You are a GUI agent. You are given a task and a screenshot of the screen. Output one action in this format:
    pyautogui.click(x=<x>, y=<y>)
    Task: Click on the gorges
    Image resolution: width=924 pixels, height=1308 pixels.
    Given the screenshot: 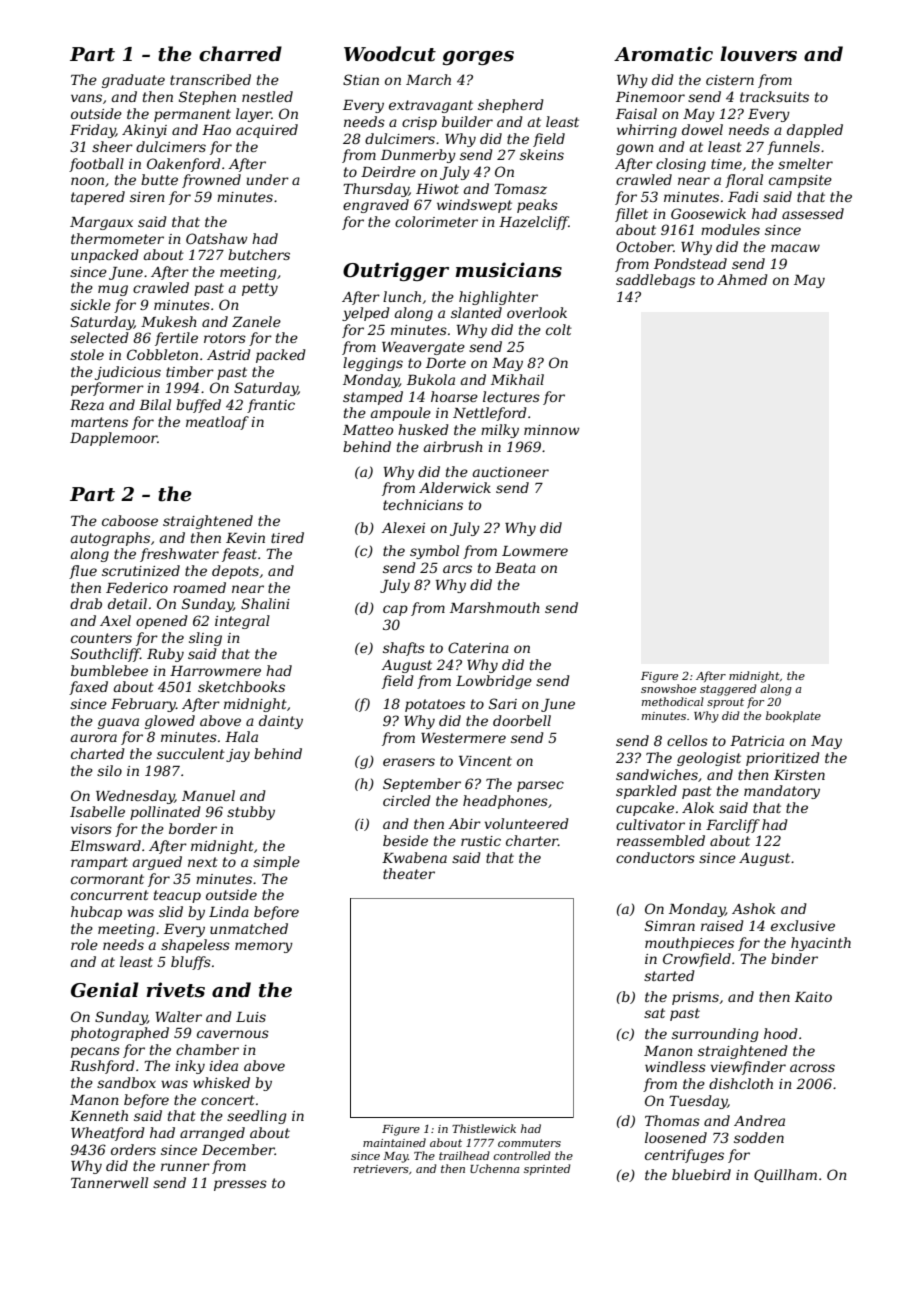 What is the action you would take?
    pyautogui.click(x=478, y=58)
